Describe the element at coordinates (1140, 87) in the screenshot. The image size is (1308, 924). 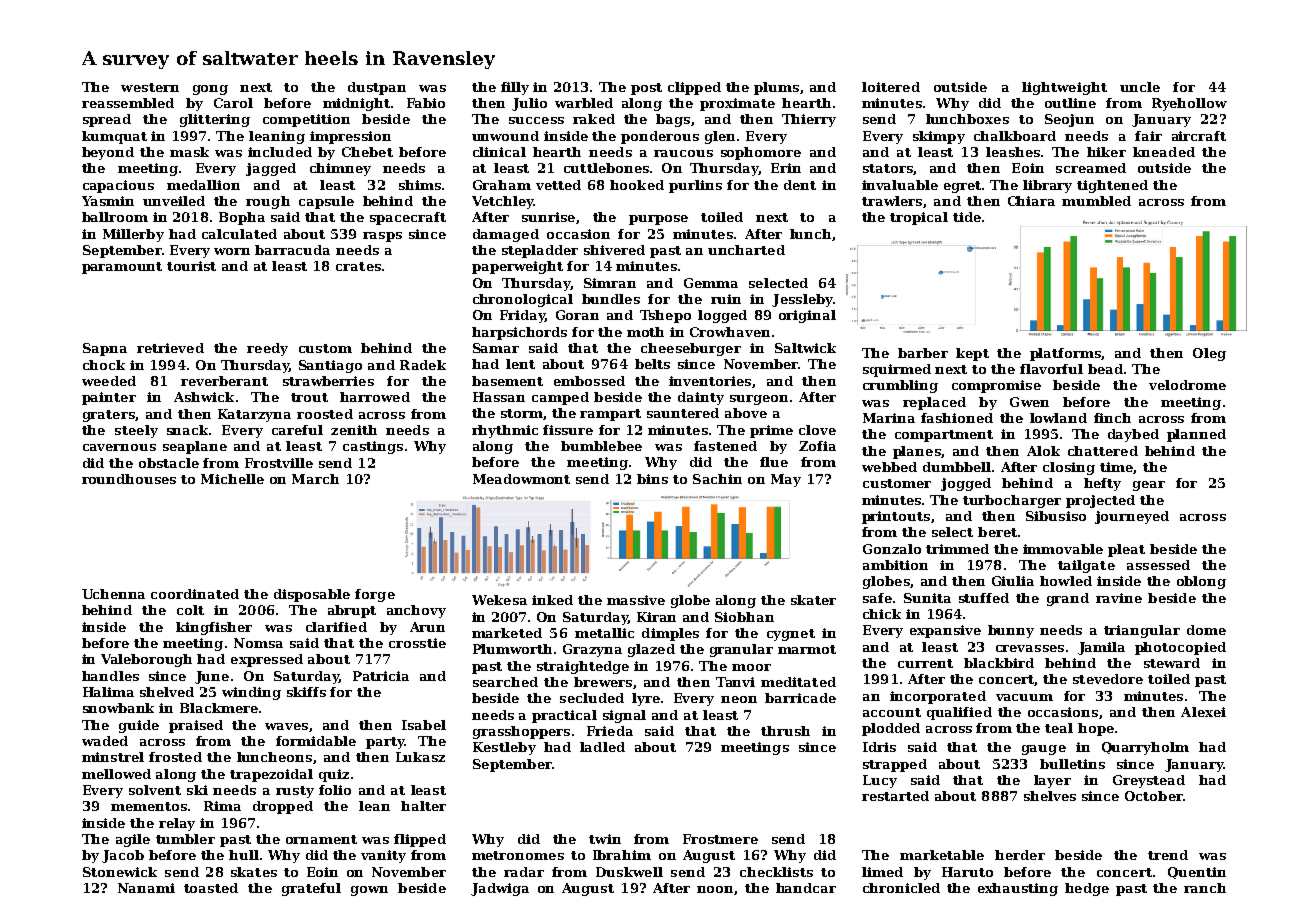
I see `uncle` at that location.
